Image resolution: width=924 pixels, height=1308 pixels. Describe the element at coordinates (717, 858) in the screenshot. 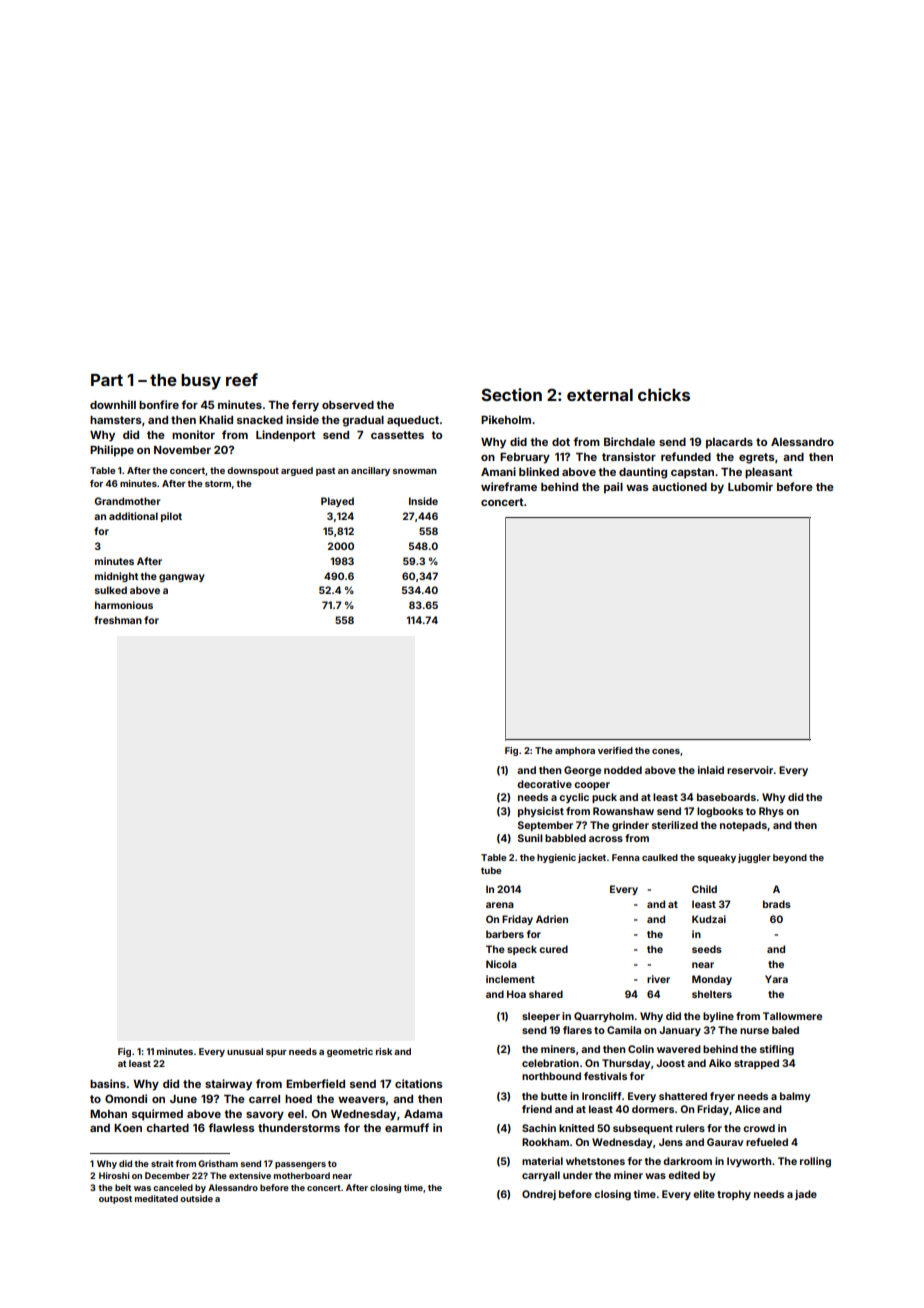

I see `squeaky` at that location.
